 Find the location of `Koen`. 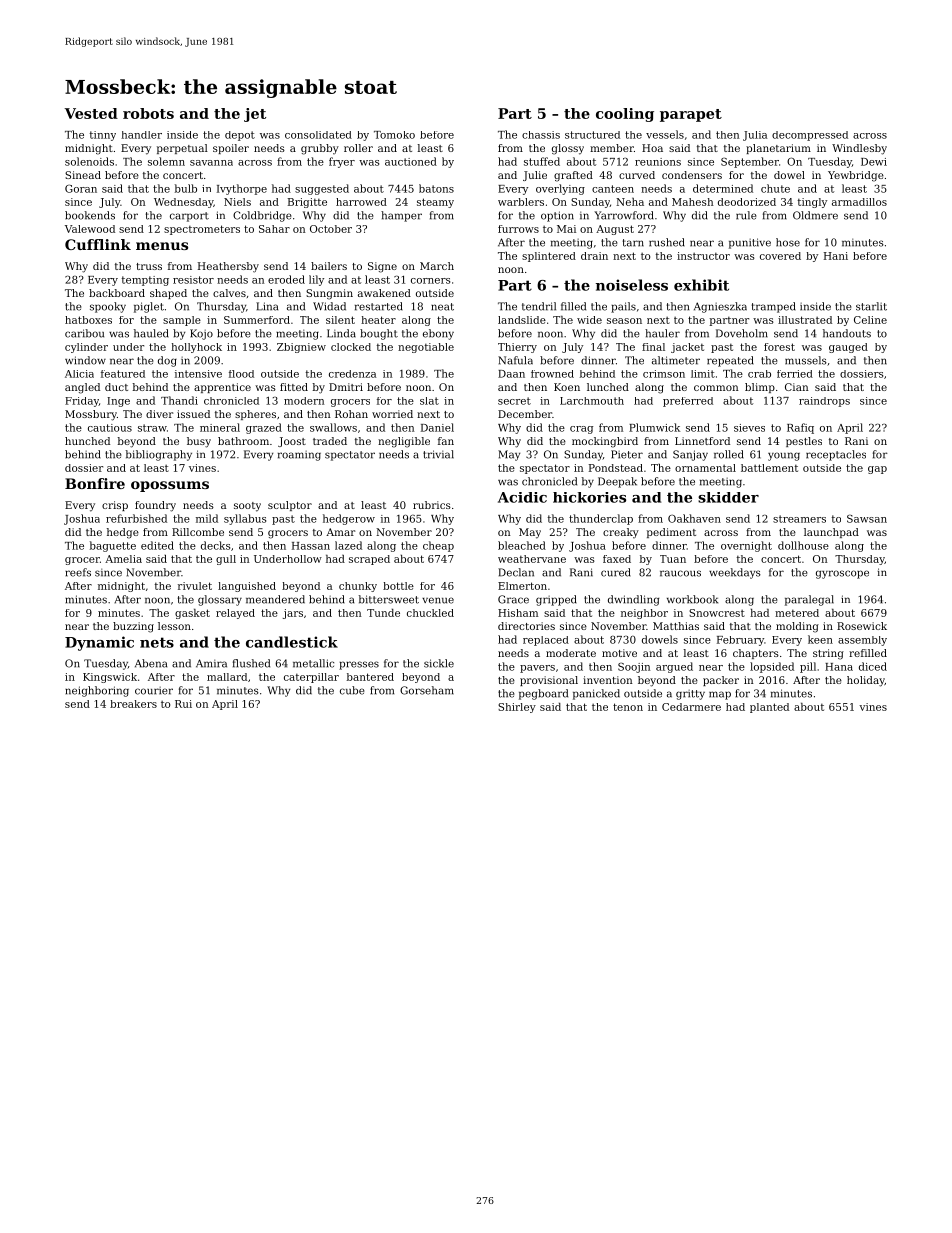

Koen is located at coordinates (567, 387).
